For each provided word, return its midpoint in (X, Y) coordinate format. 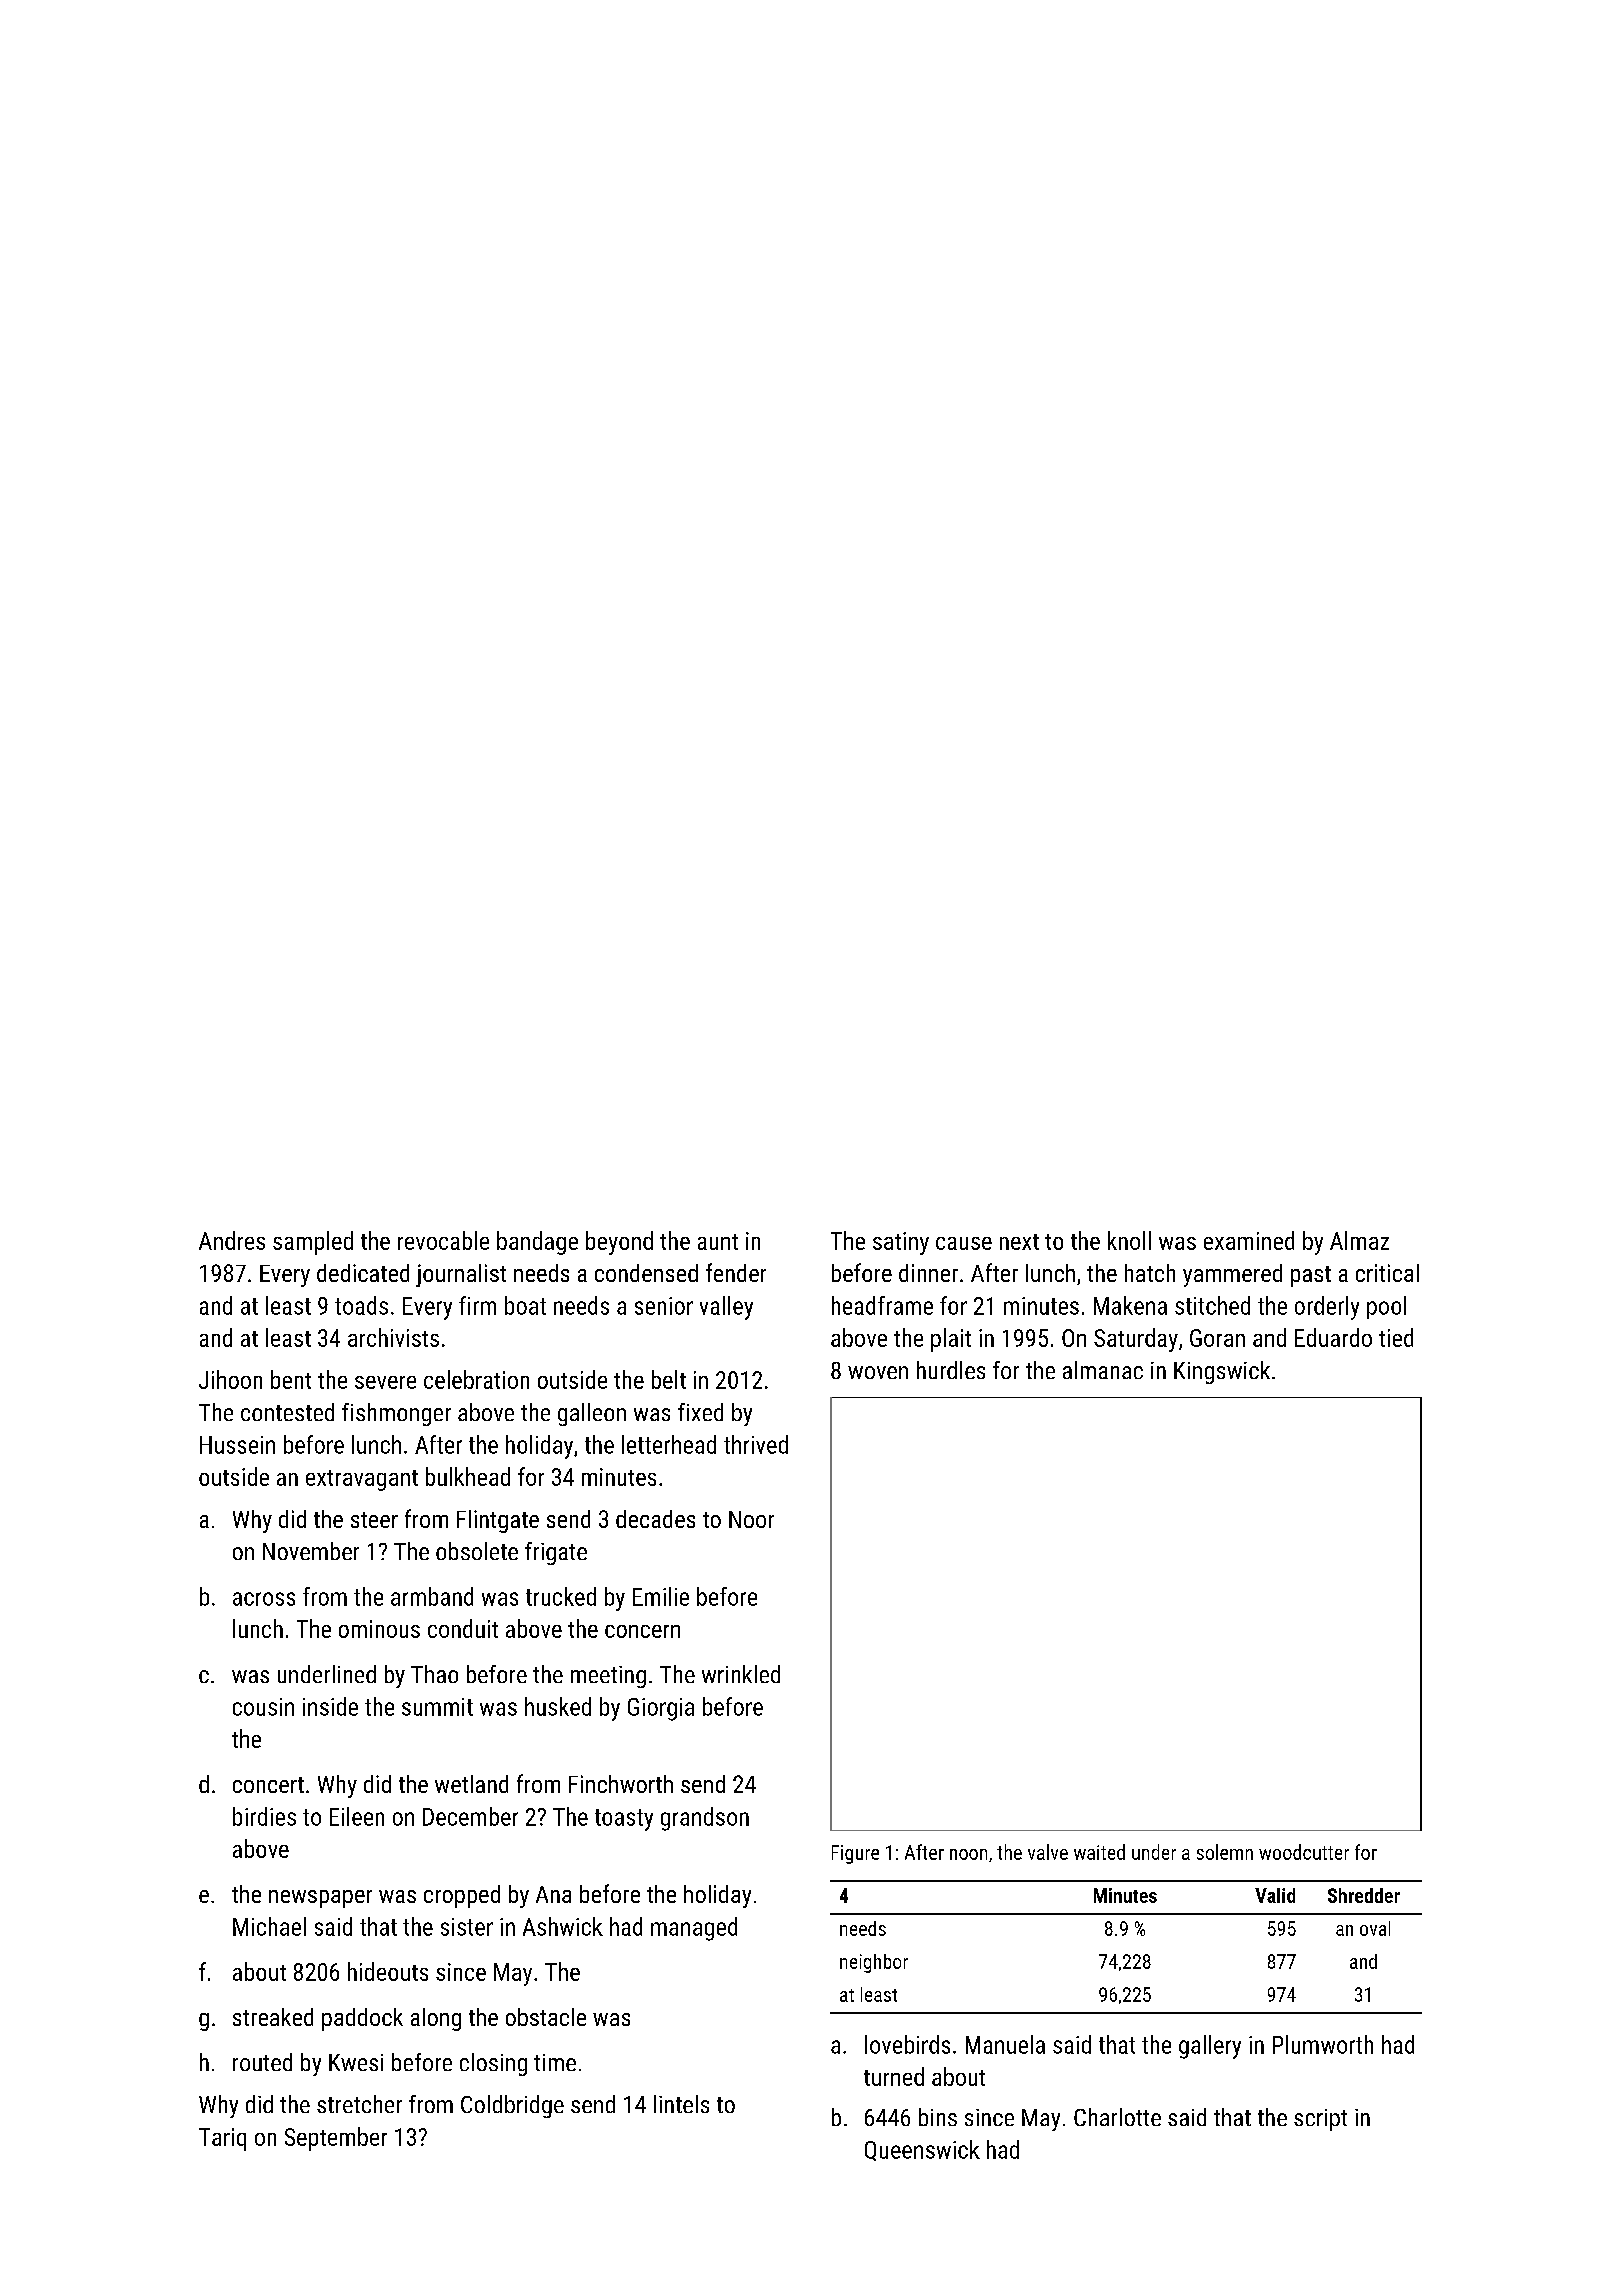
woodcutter (1304, 1852)
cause (964, 1243)
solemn (1225, 1852)
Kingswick (1222, 1372)
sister (467, 1927)
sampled (313, 1243)
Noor (751, 1519)
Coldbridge (512, 2106)
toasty (624, 1820)
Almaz (1359, 1240)
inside (330, 1706)
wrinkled (741, 1674)
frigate (556, 1553)
